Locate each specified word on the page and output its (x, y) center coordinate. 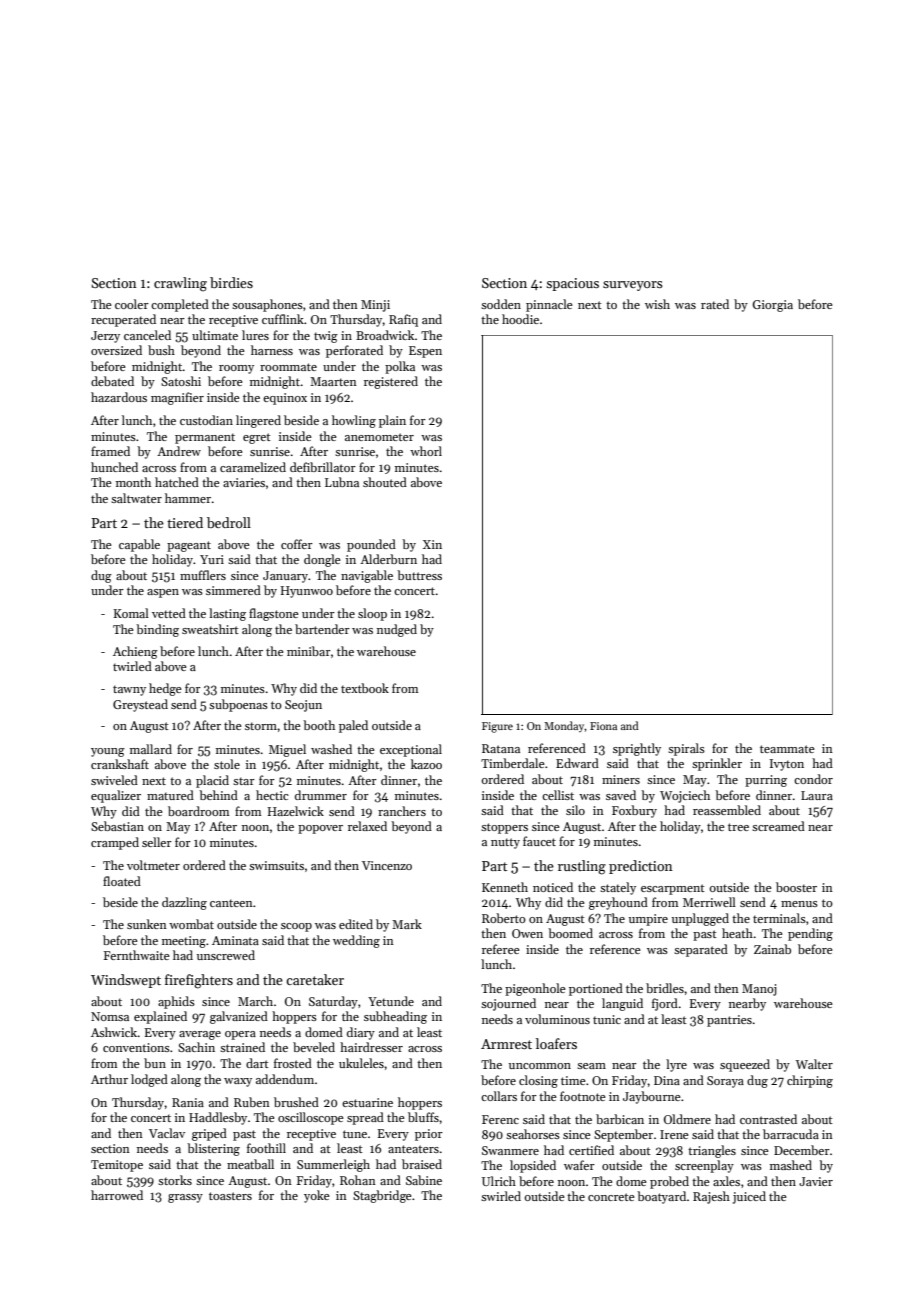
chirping (810, 1081)
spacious (572, 284)
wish (657, 304)
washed (331, 749)
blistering (213, 1149)
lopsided (533, 1166)
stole (227, 764)
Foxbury (634, 811)
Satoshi (181, 381)
